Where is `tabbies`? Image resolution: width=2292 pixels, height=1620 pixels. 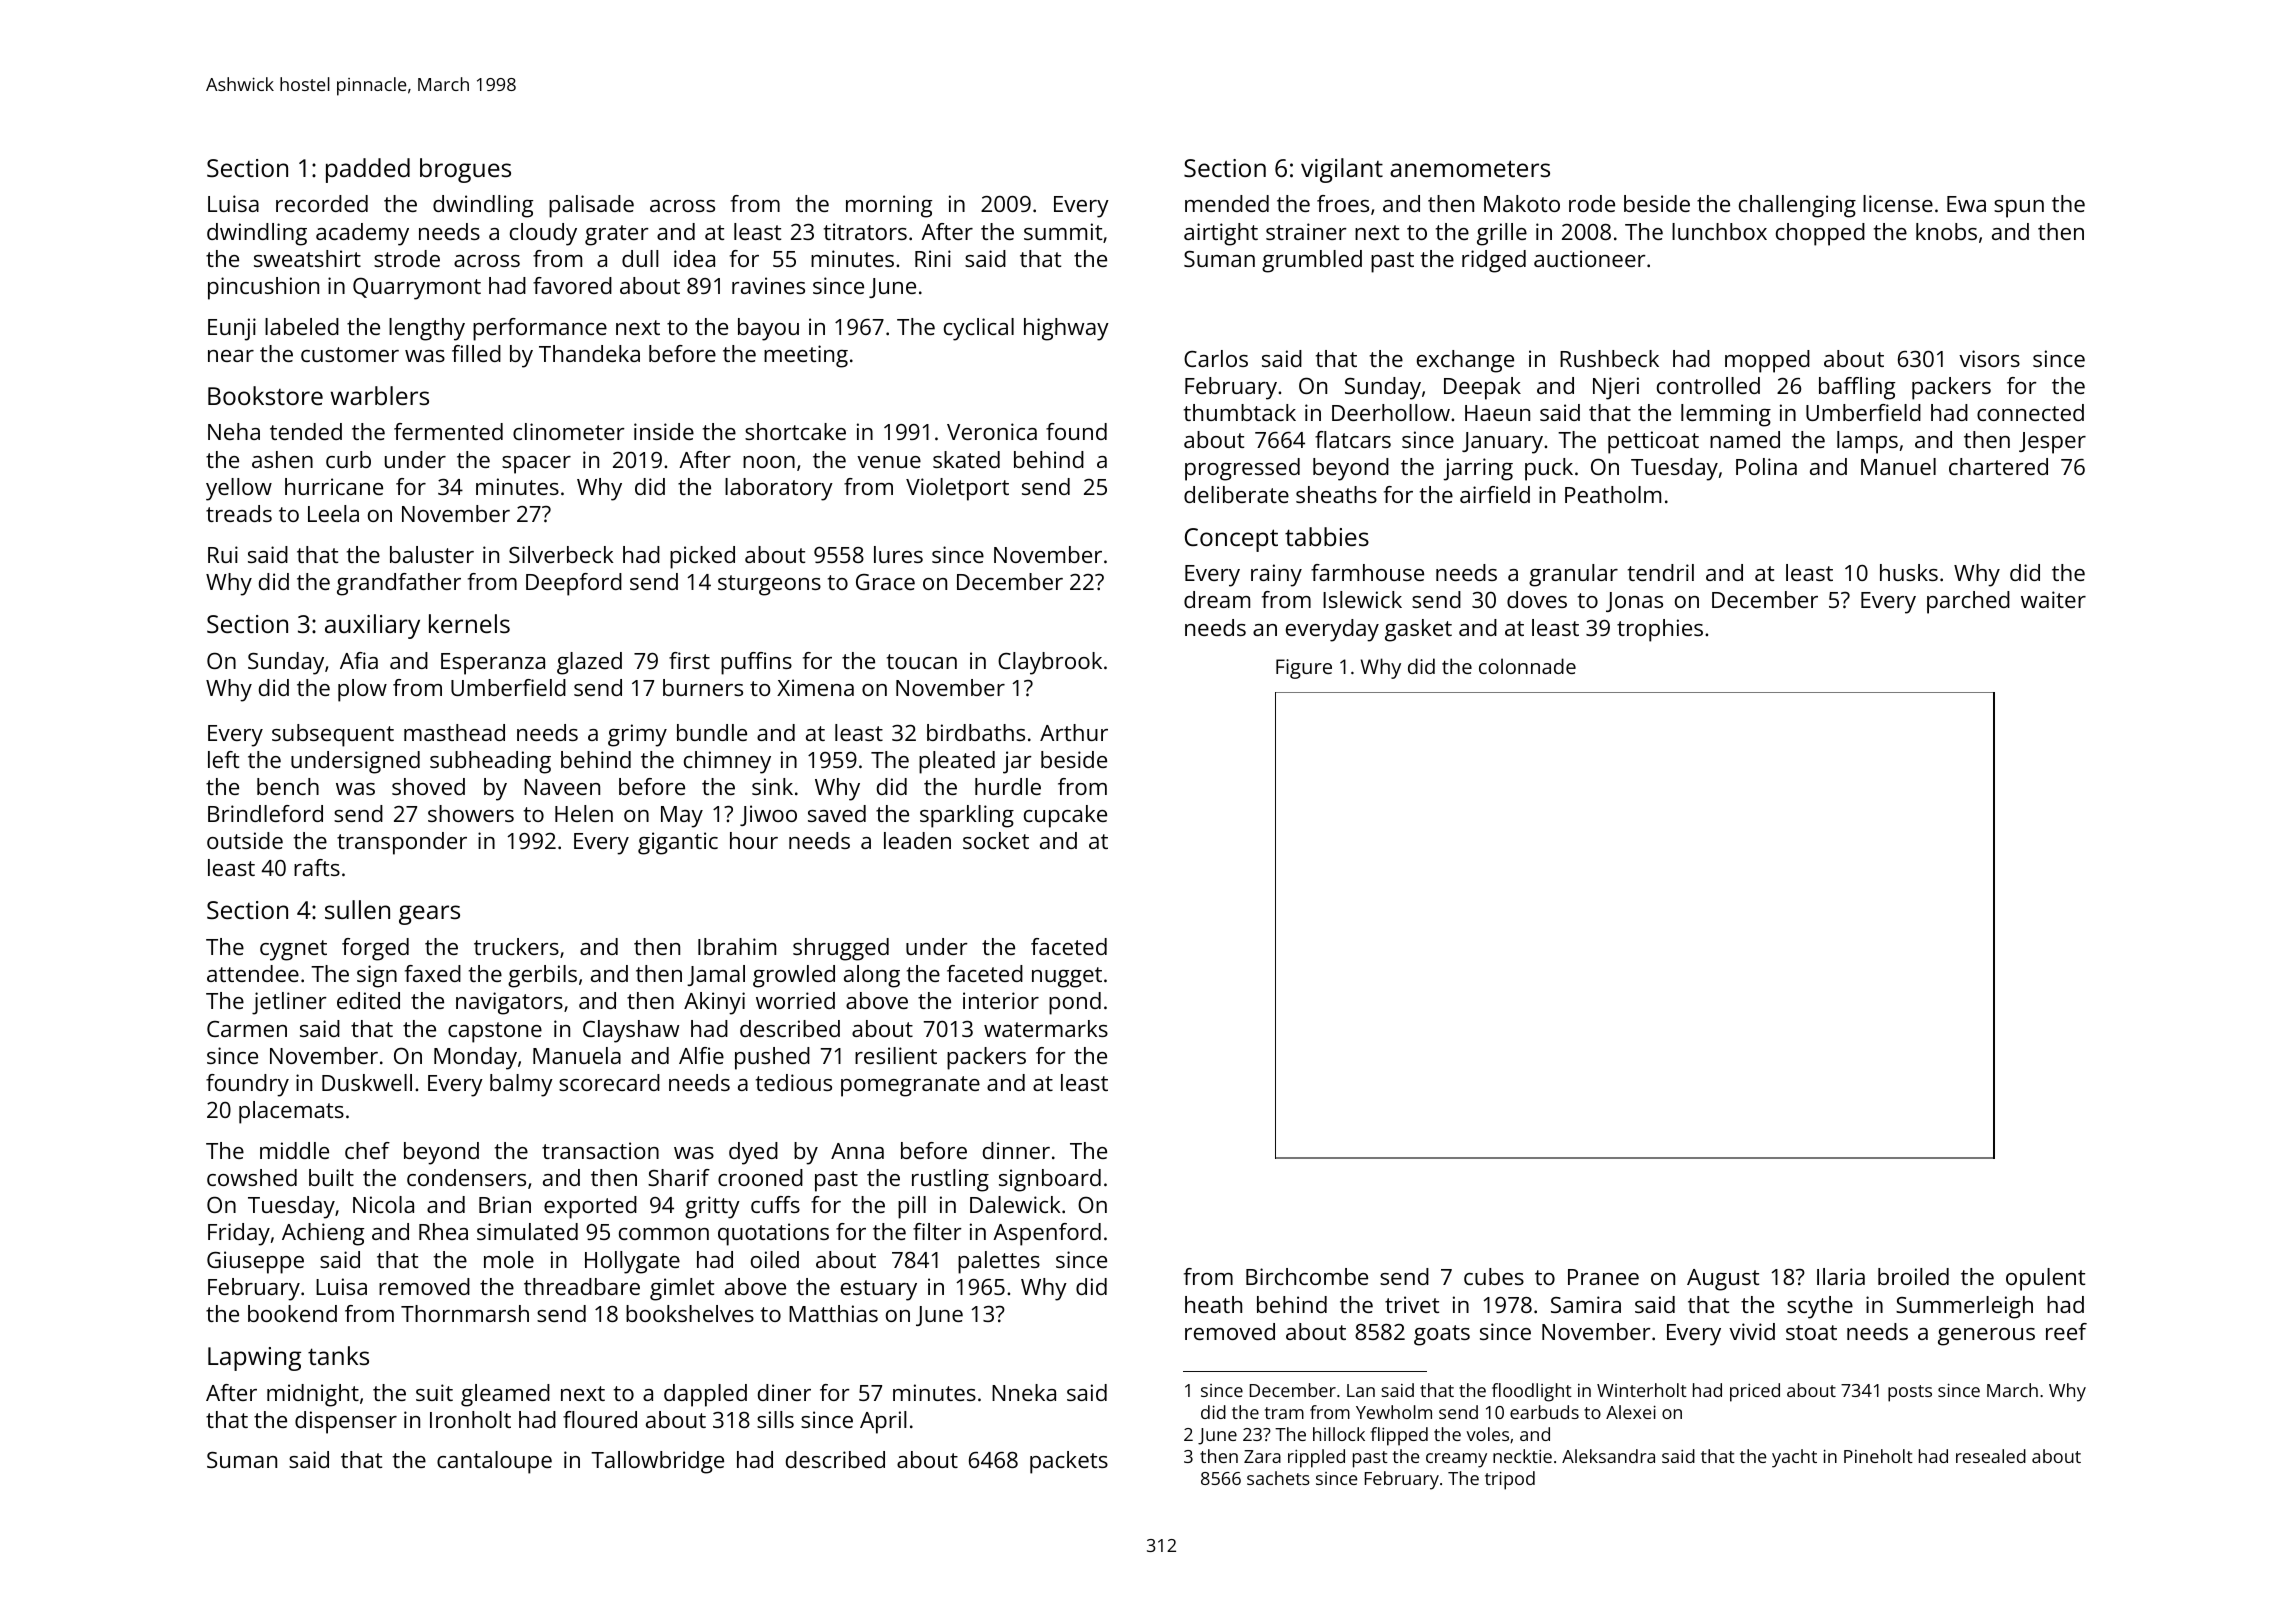 tabbies is located at coordinates (1327, 536).
